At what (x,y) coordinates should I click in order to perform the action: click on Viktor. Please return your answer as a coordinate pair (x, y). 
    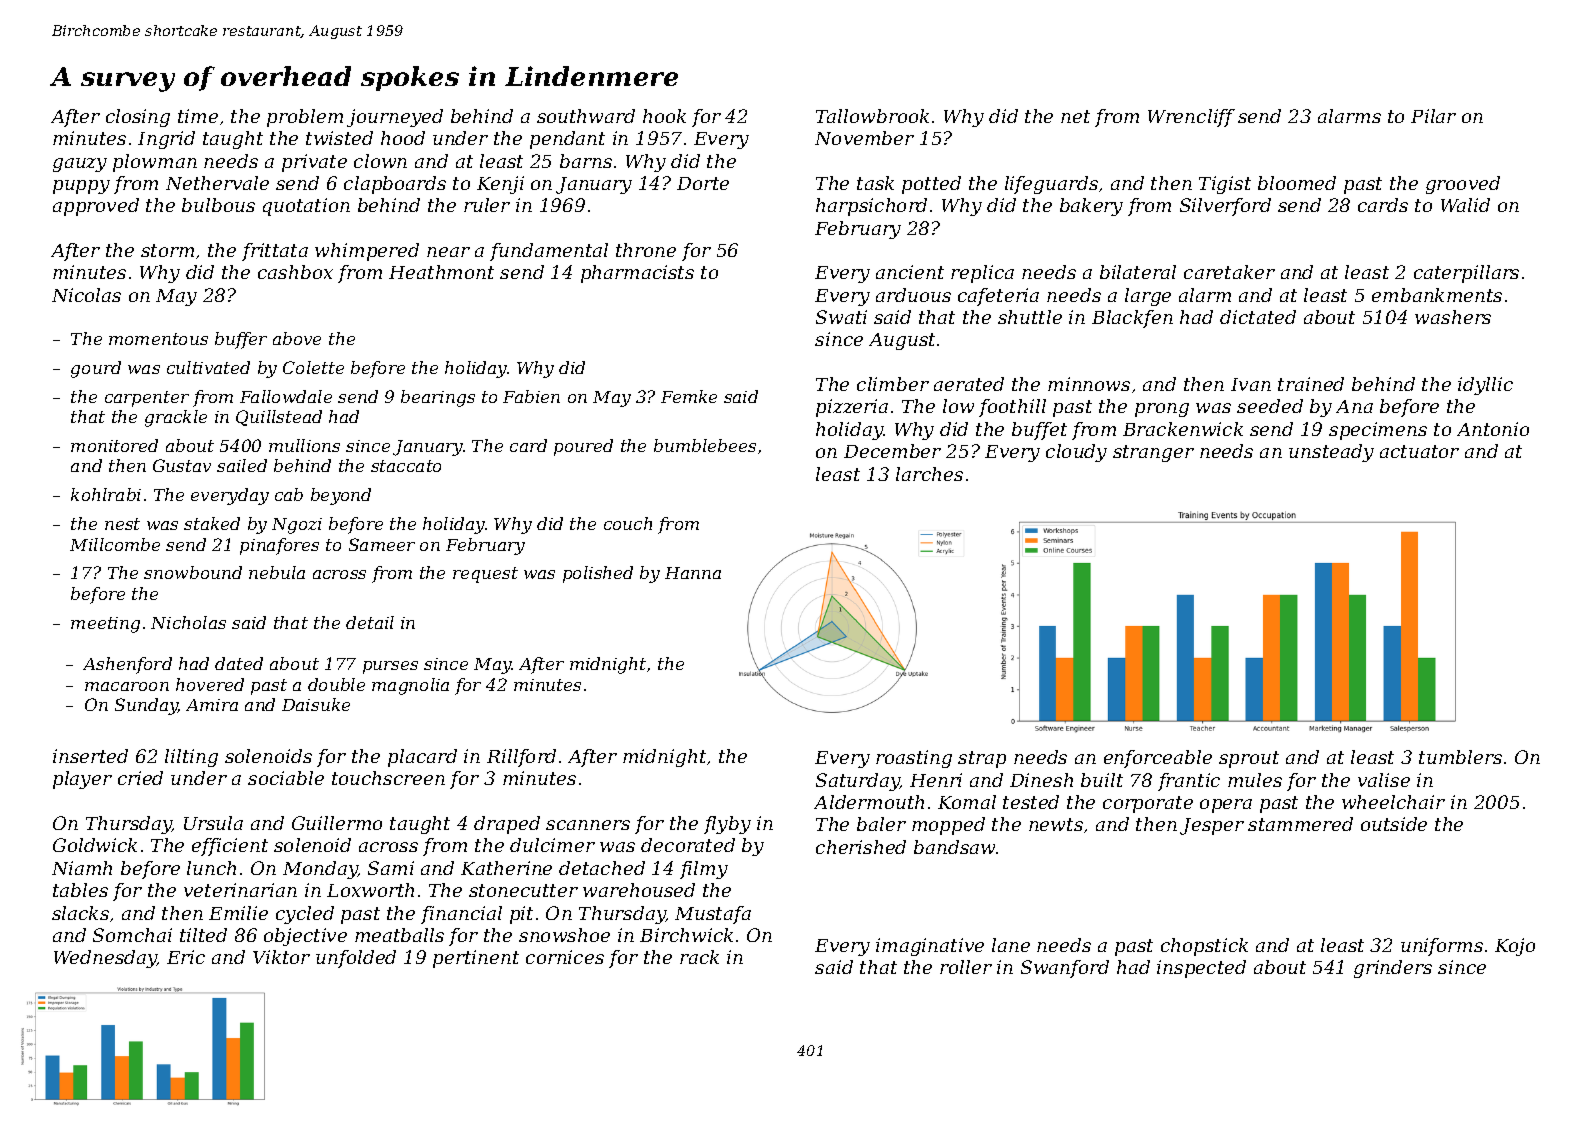
    Looking at the image, I should click on (281, 957).
